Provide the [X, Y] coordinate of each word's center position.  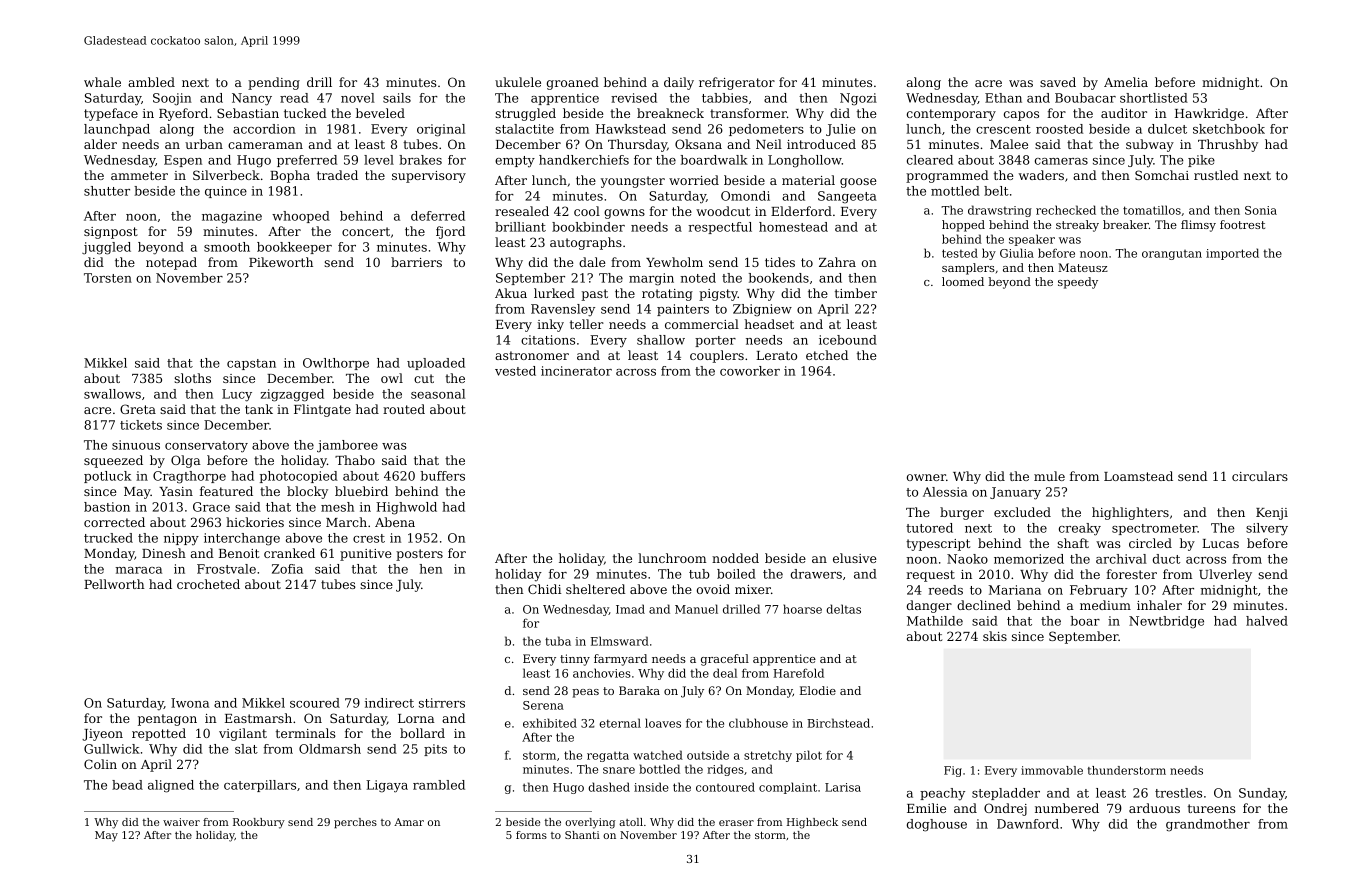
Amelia [1126, 82]
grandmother [1208, 825]
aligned [171, 786]
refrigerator [737, 83]
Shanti [582, 835]
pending [274, 83]
